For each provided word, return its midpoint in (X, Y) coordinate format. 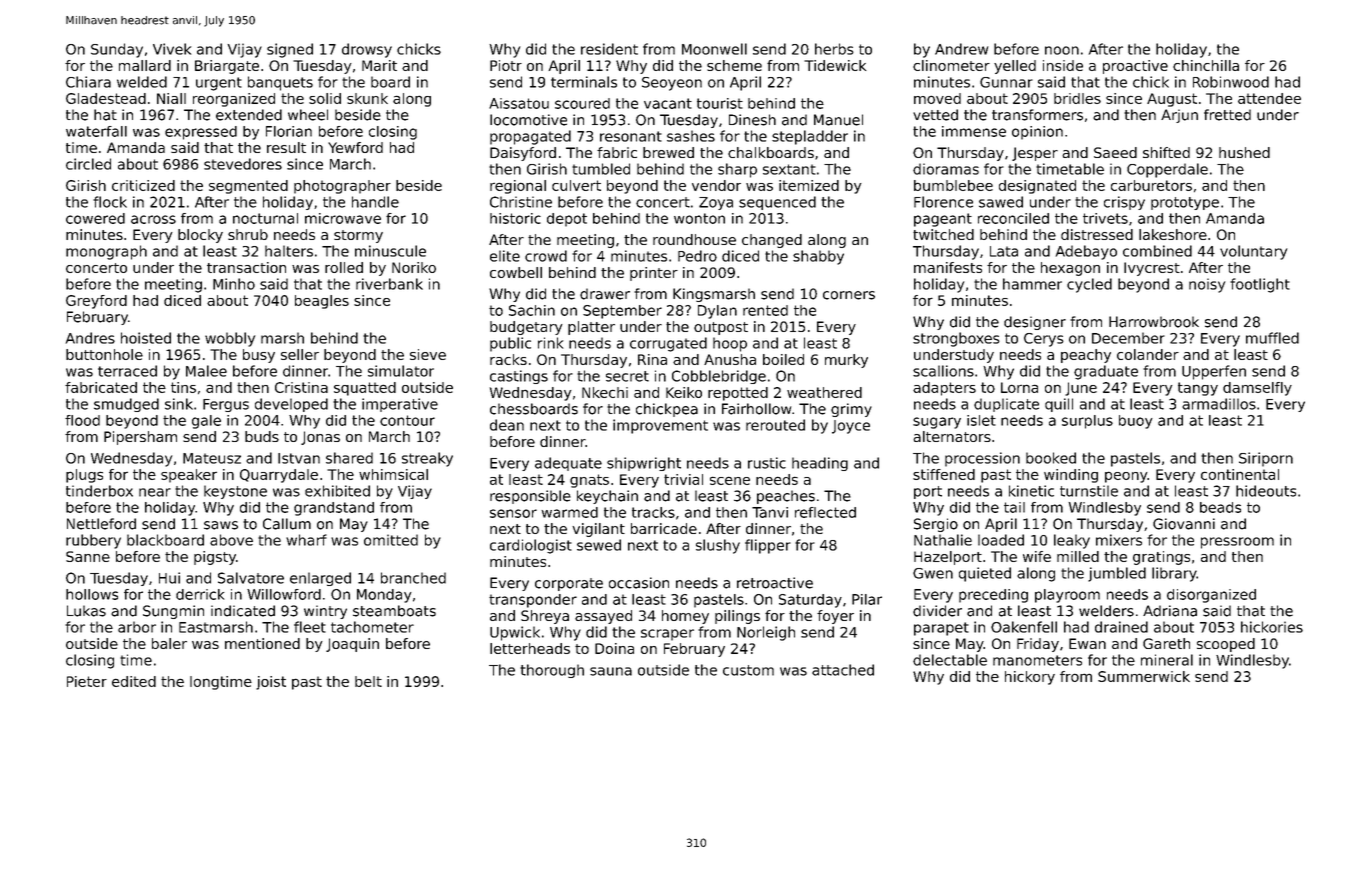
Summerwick (1144, 676)
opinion (1037, 133)
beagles (322, 302)
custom (748, 670)
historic (515, 218)
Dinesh (752, 120)
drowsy (367, 50)
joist (271, 683)
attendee (1269, 98)
